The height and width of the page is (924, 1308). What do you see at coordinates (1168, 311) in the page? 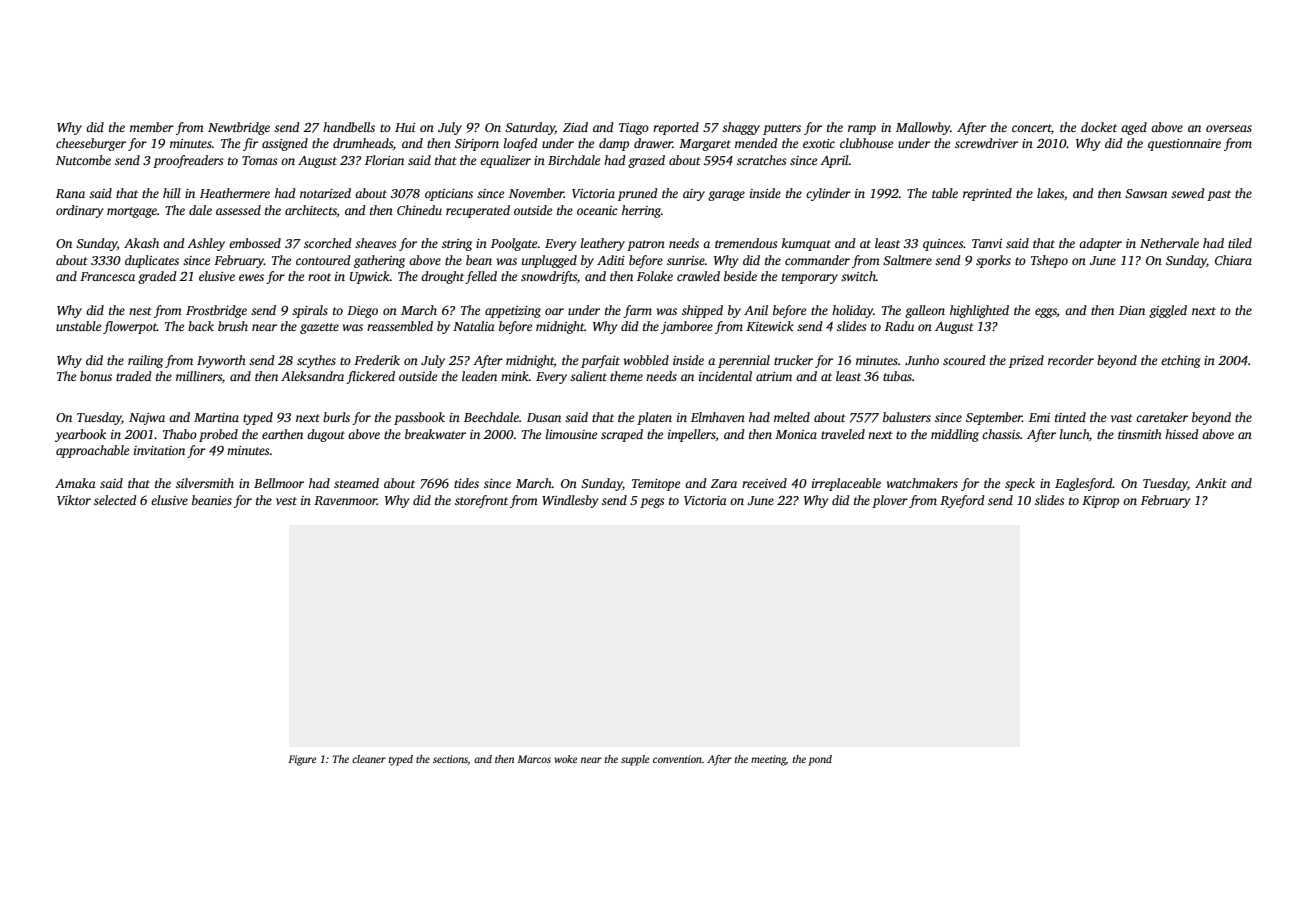
I see `giggled` at bounding box center [1168, 311].
